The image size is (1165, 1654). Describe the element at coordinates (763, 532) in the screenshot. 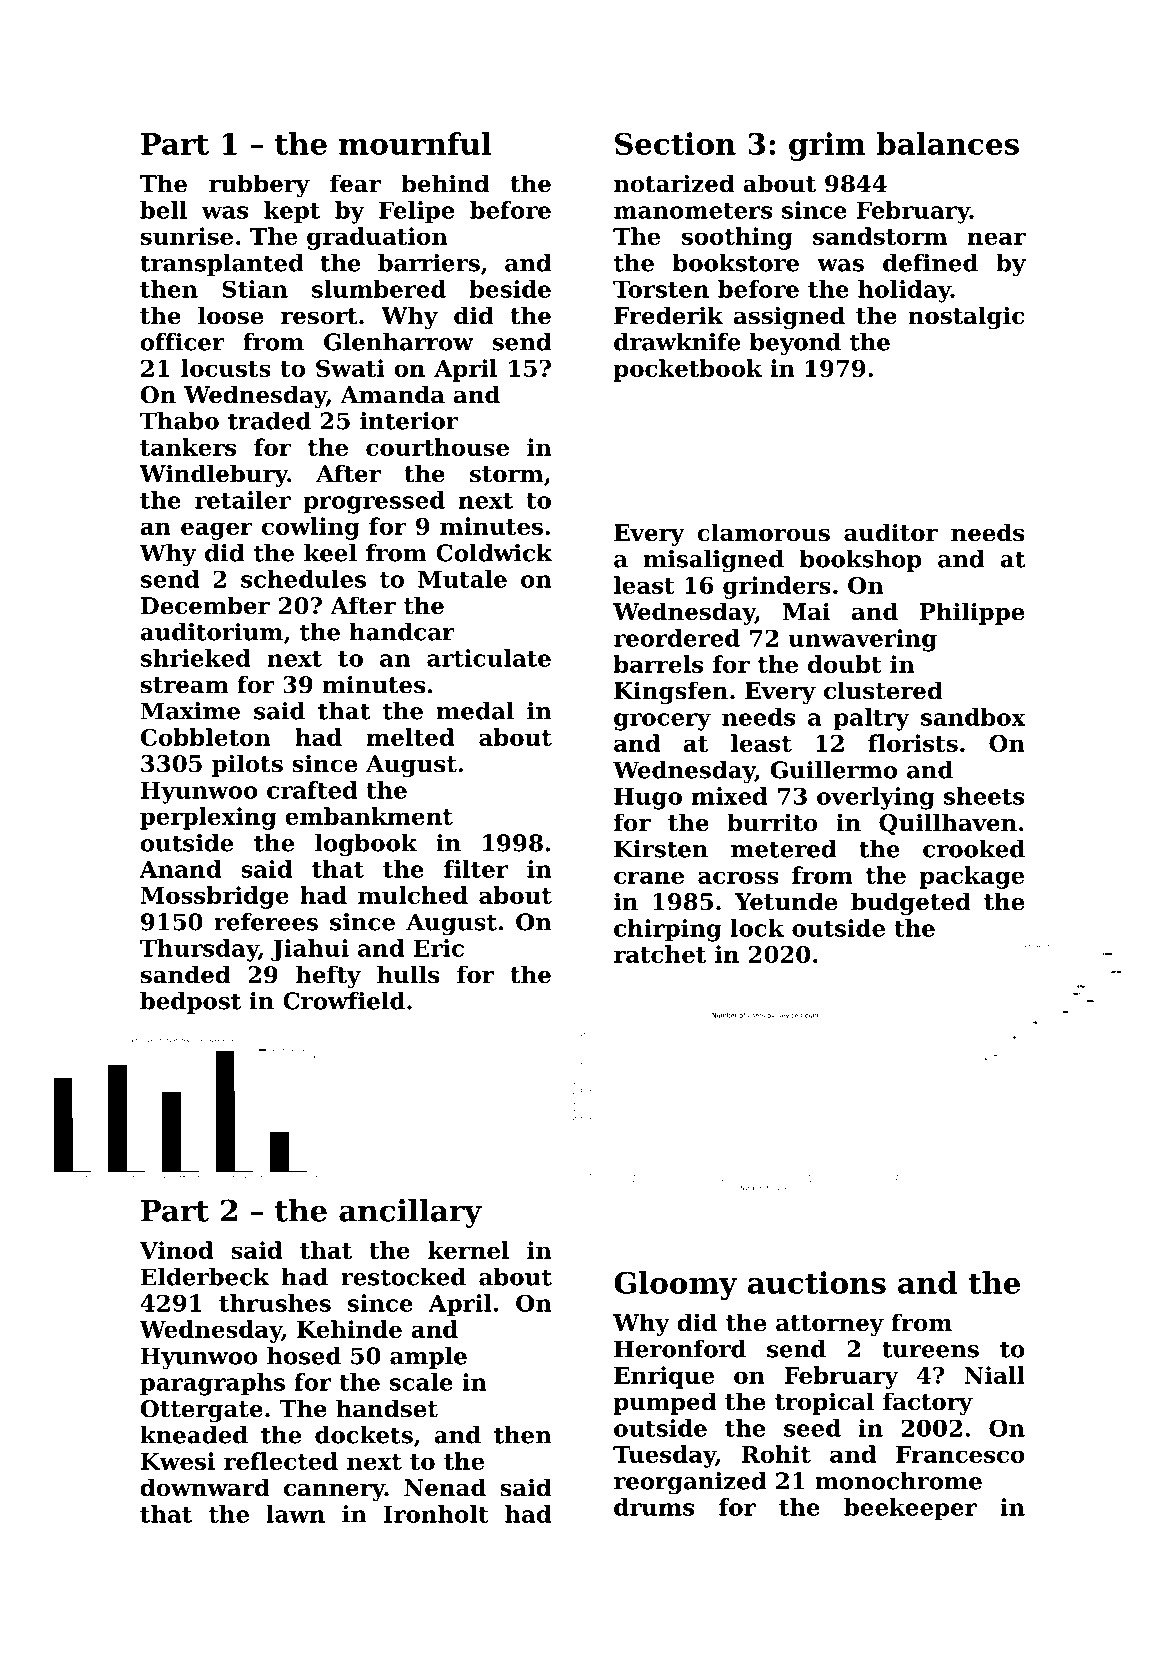

I see `clamorous` at that location.
